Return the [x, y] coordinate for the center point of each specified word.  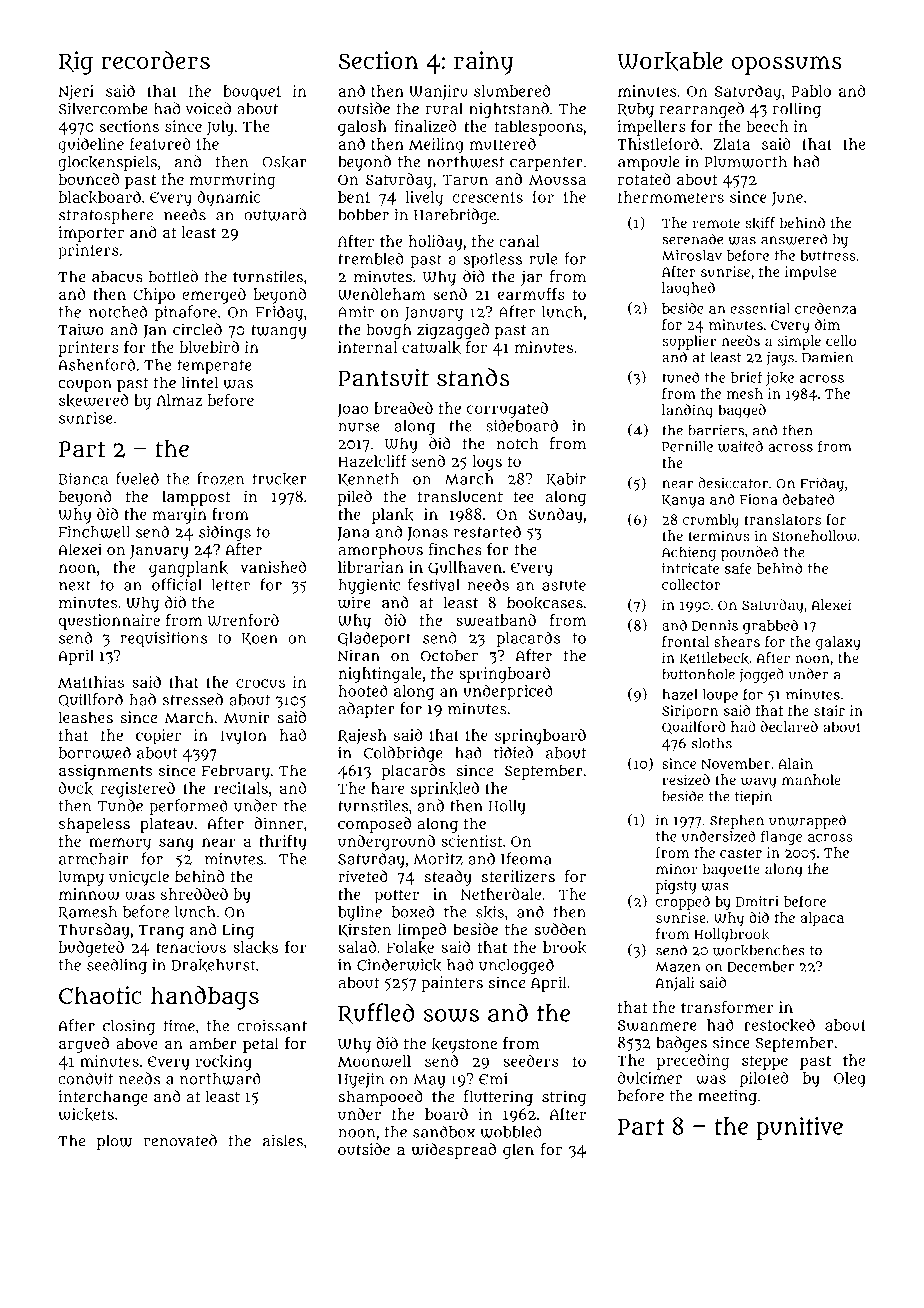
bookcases [545, 603]
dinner [278, 823]
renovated [180, 1140]
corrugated [507, 410]
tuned [680, 377]
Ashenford [96, 364]
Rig [76, 63]
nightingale [380, 675]
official [177, 584]
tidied [513, 752]
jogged [761, 675]
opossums [787, 65]
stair [829, 710]
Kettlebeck [714, 658]
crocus [260, 683]
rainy [483, 63]
